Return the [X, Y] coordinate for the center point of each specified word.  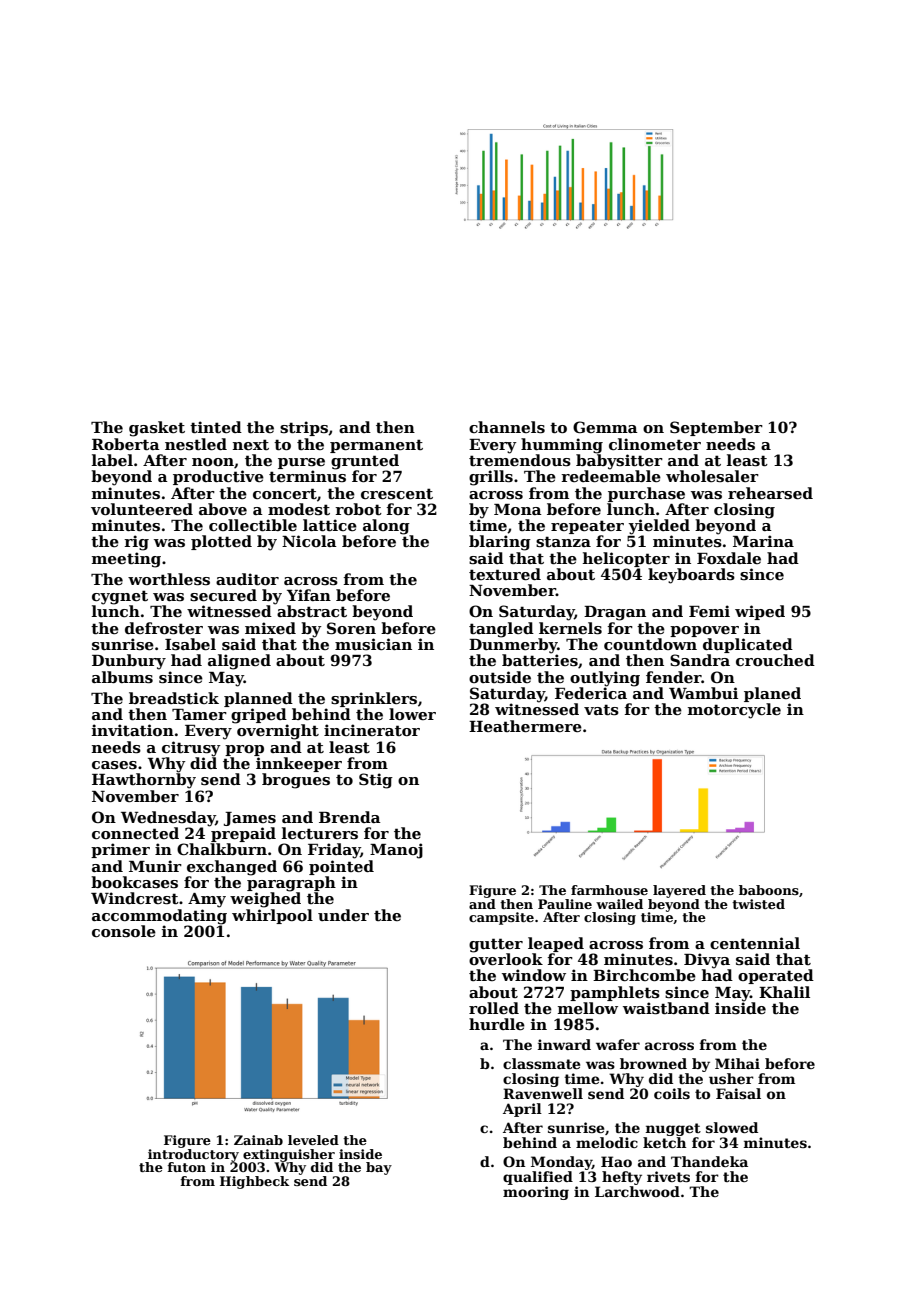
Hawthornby [144, 781]
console [124, 931]
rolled [494, 1008]
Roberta [126, 444]
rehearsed [770, 493]
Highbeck [254, 1182]
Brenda [350, 817]
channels [507, 427]
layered [679, 891]
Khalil [784, 992]
